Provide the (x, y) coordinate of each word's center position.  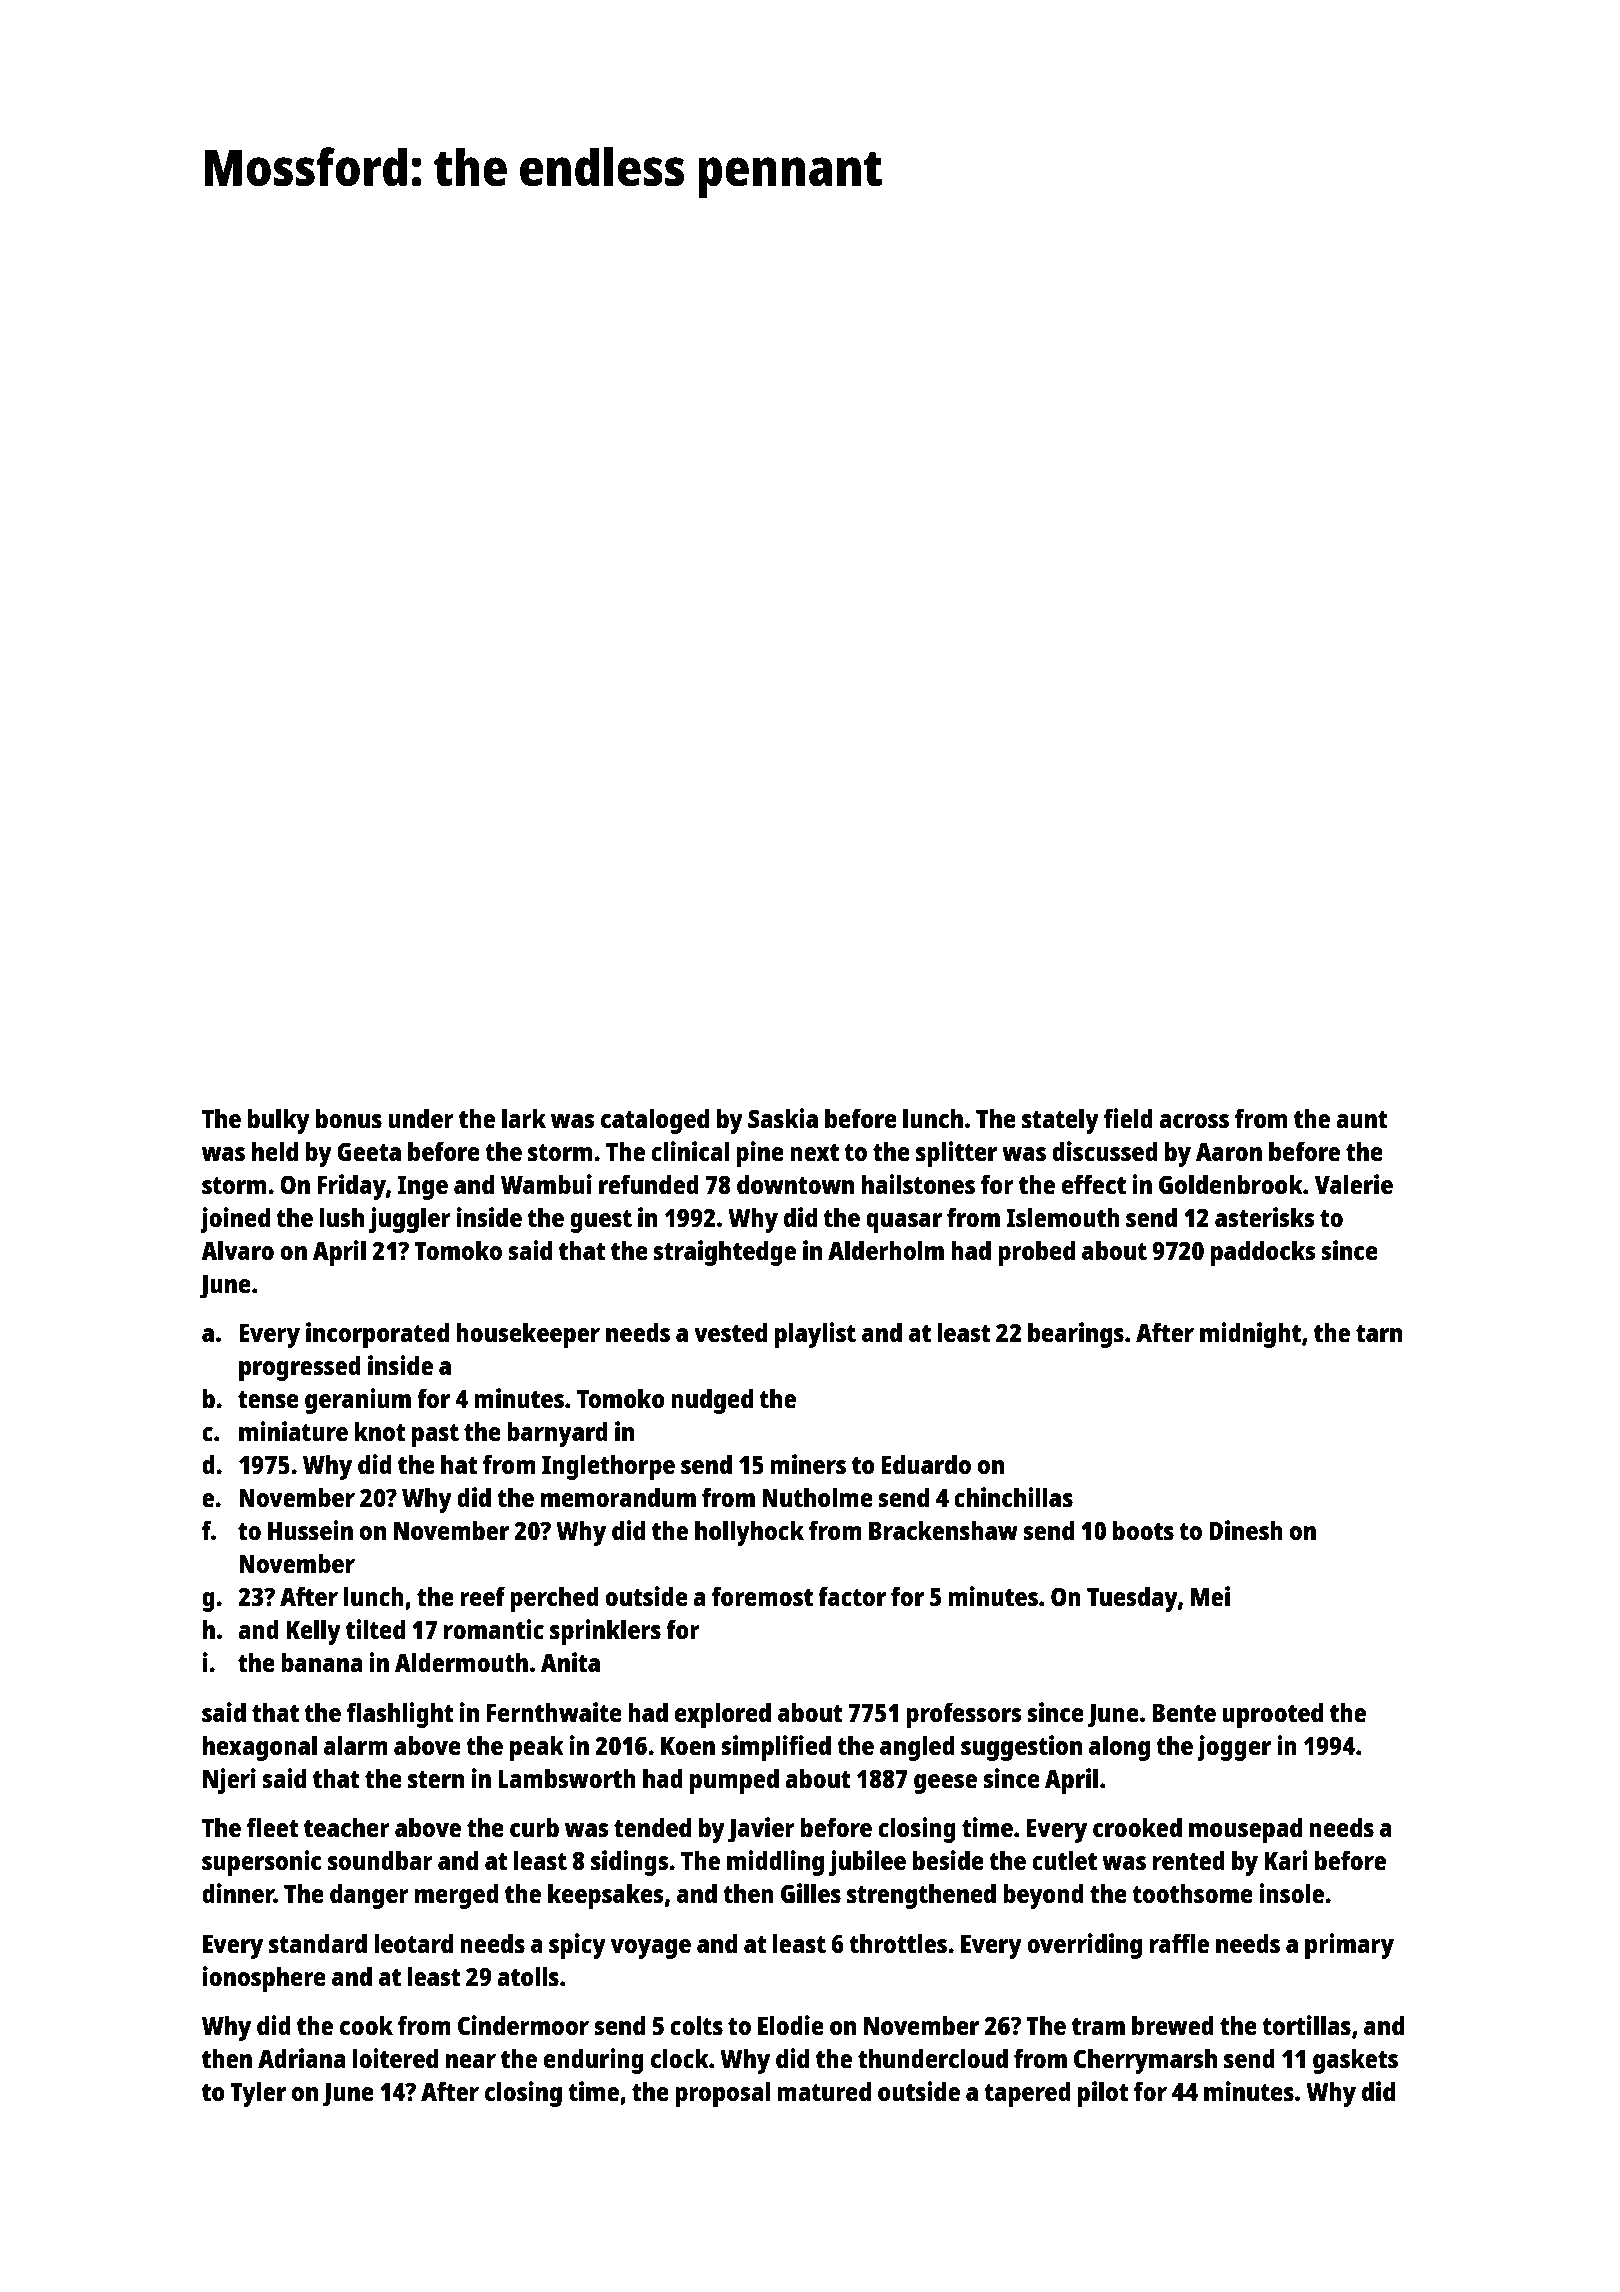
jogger (1234, 1748)
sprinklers (605, 1632)
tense (268, 1399)
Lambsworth (567, 1778)
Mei (1210, 1596)
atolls (528, 1976)
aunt (1362, 1119)
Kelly (313, 1632)
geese (945, 1784)
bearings (1076, 1335)
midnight (1250, 1335)
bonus (349, 1118)
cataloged (655, 1121)
